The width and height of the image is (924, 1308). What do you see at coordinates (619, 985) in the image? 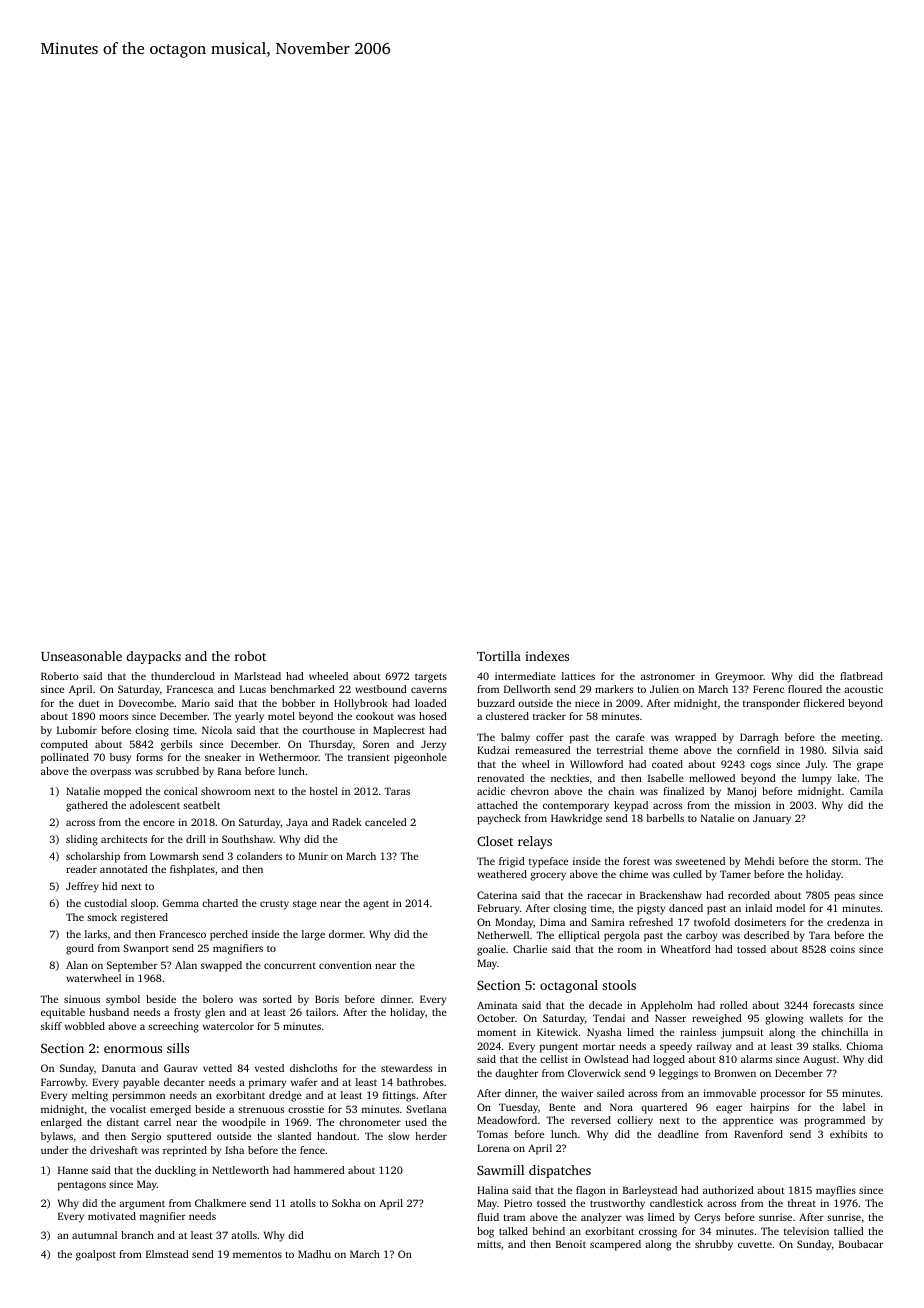
I see `stools` at bounding box center [619, 985].
